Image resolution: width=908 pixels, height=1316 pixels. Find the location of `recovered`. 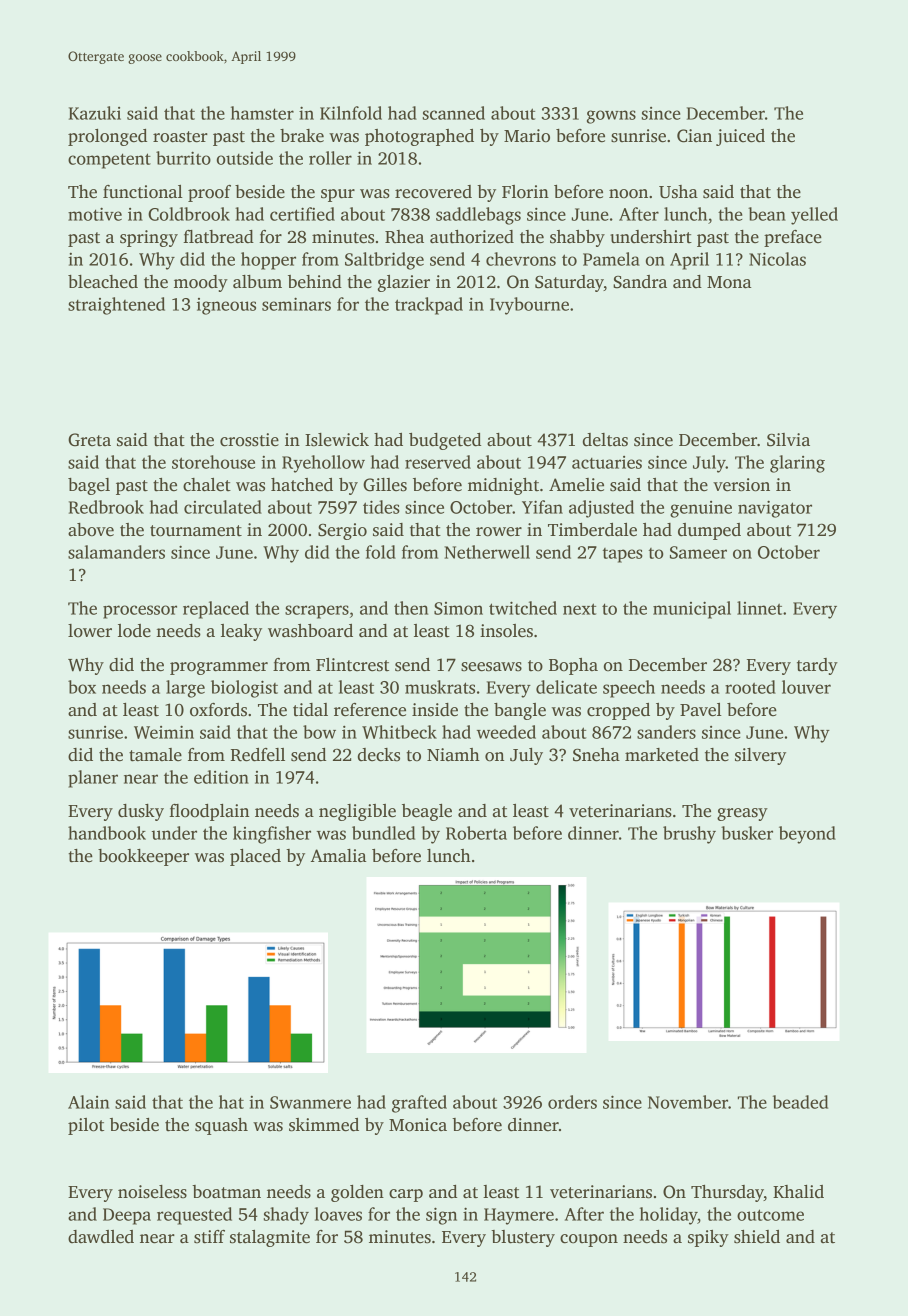

recovered is located at coordinates (433, 192).
